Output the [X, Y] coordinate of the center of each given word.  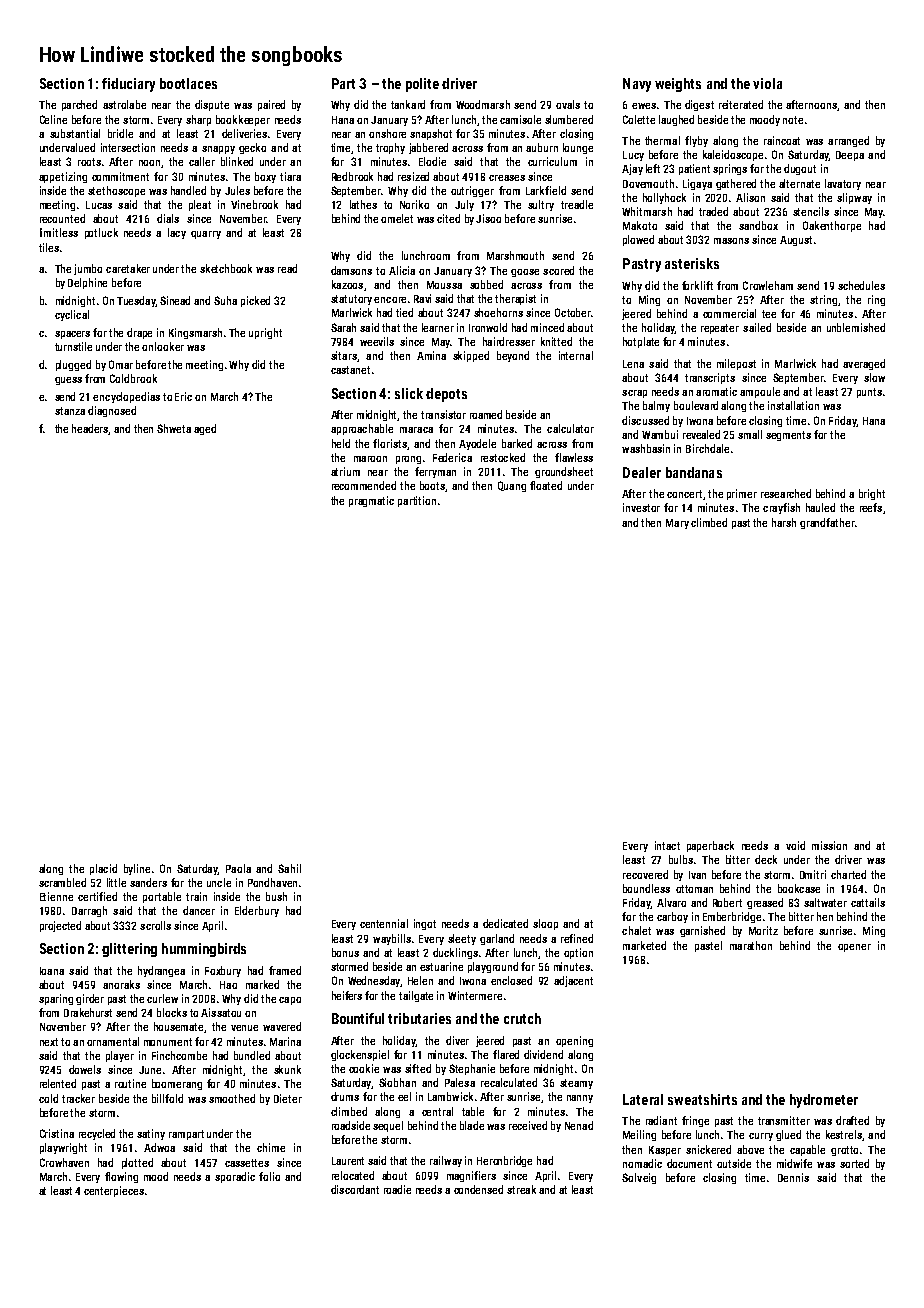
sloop [545, 924]
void [795, 845]
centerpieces [114, 1191]
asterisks [692, 263]
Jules [237, 190]
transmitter [784, 1120]
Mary [677, 524]
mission [829, 845]
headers [90, 429]
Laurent [348, 1161]
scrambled [62, 882]
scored [558, 270]
